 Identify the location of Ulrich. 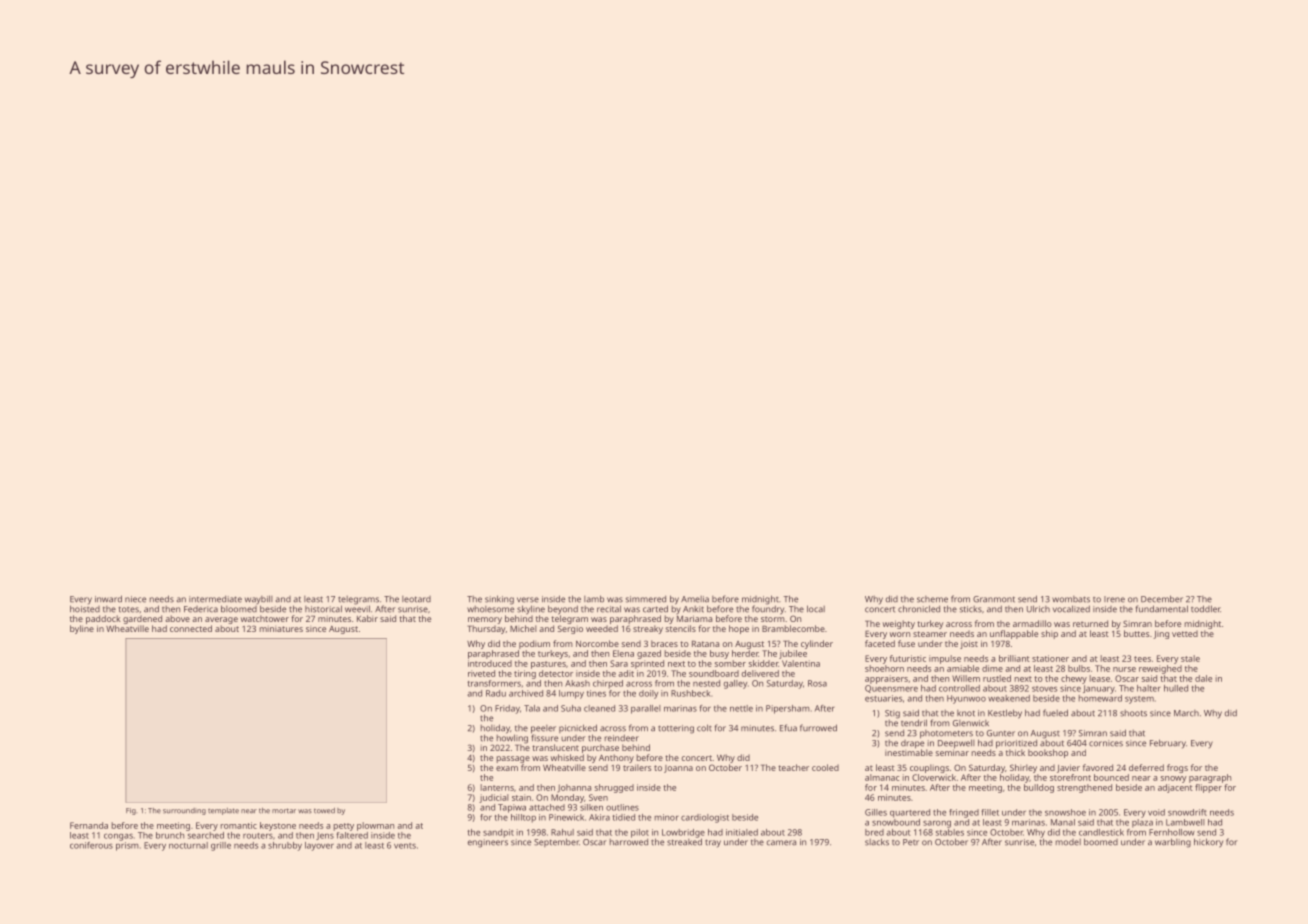
(1038, 609).
